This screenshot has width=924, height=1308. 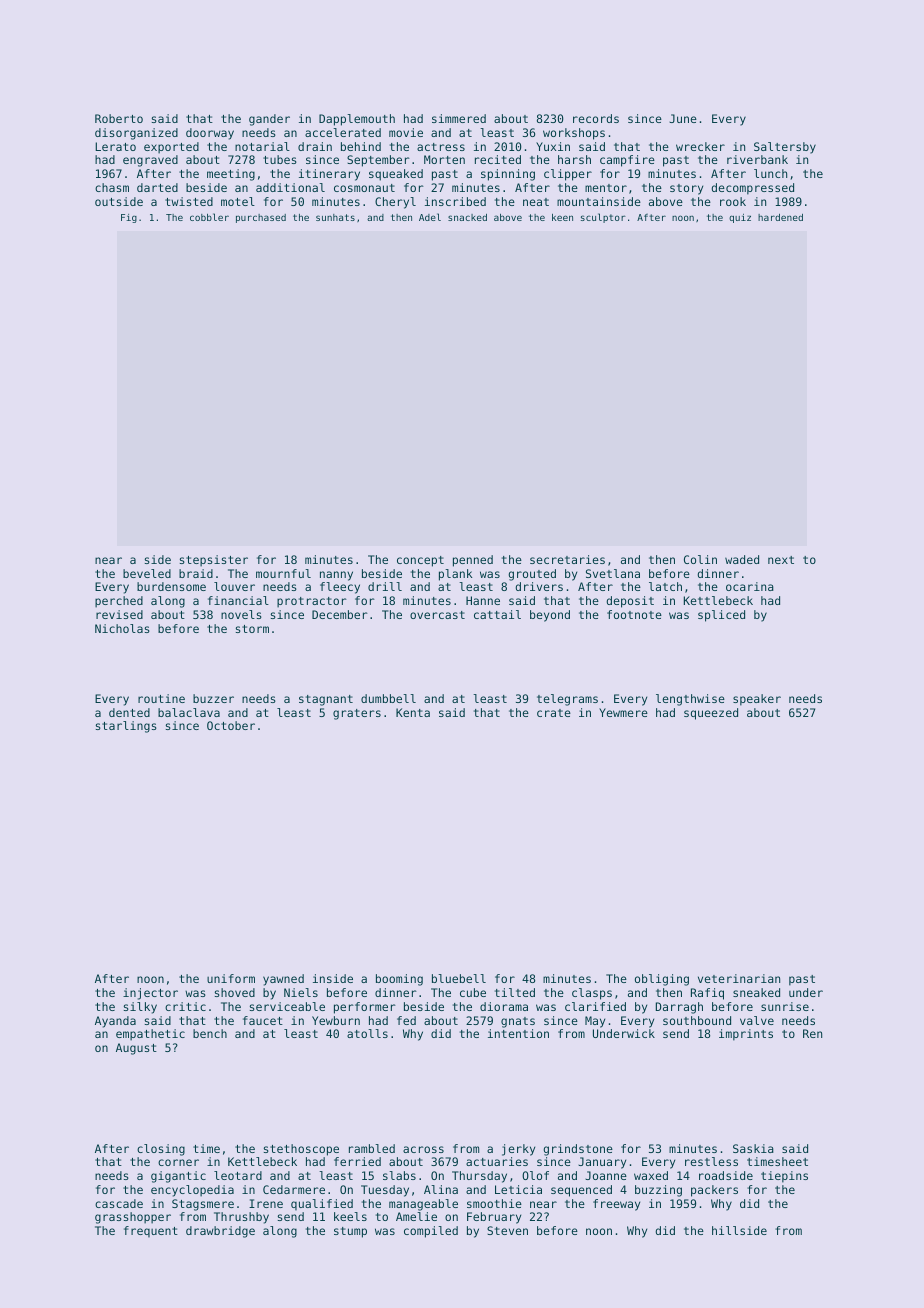 I want to click on squeezed, so click(x=711, y=714).
